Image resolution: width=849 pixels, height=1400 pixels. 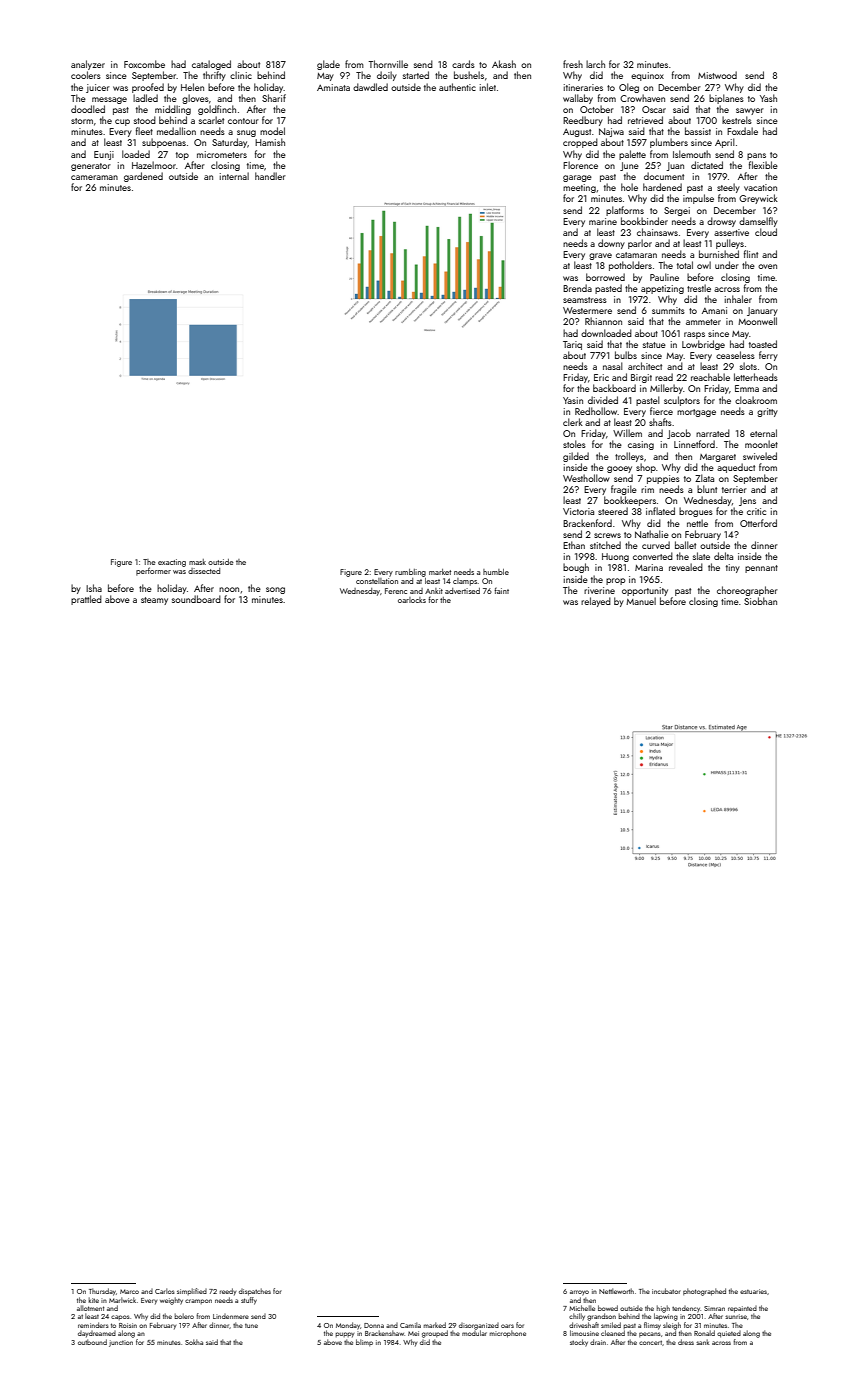 What do you see at coordinates (717, 75) in the page?
I see `Mistwood` at bounding box center [717, 75].
